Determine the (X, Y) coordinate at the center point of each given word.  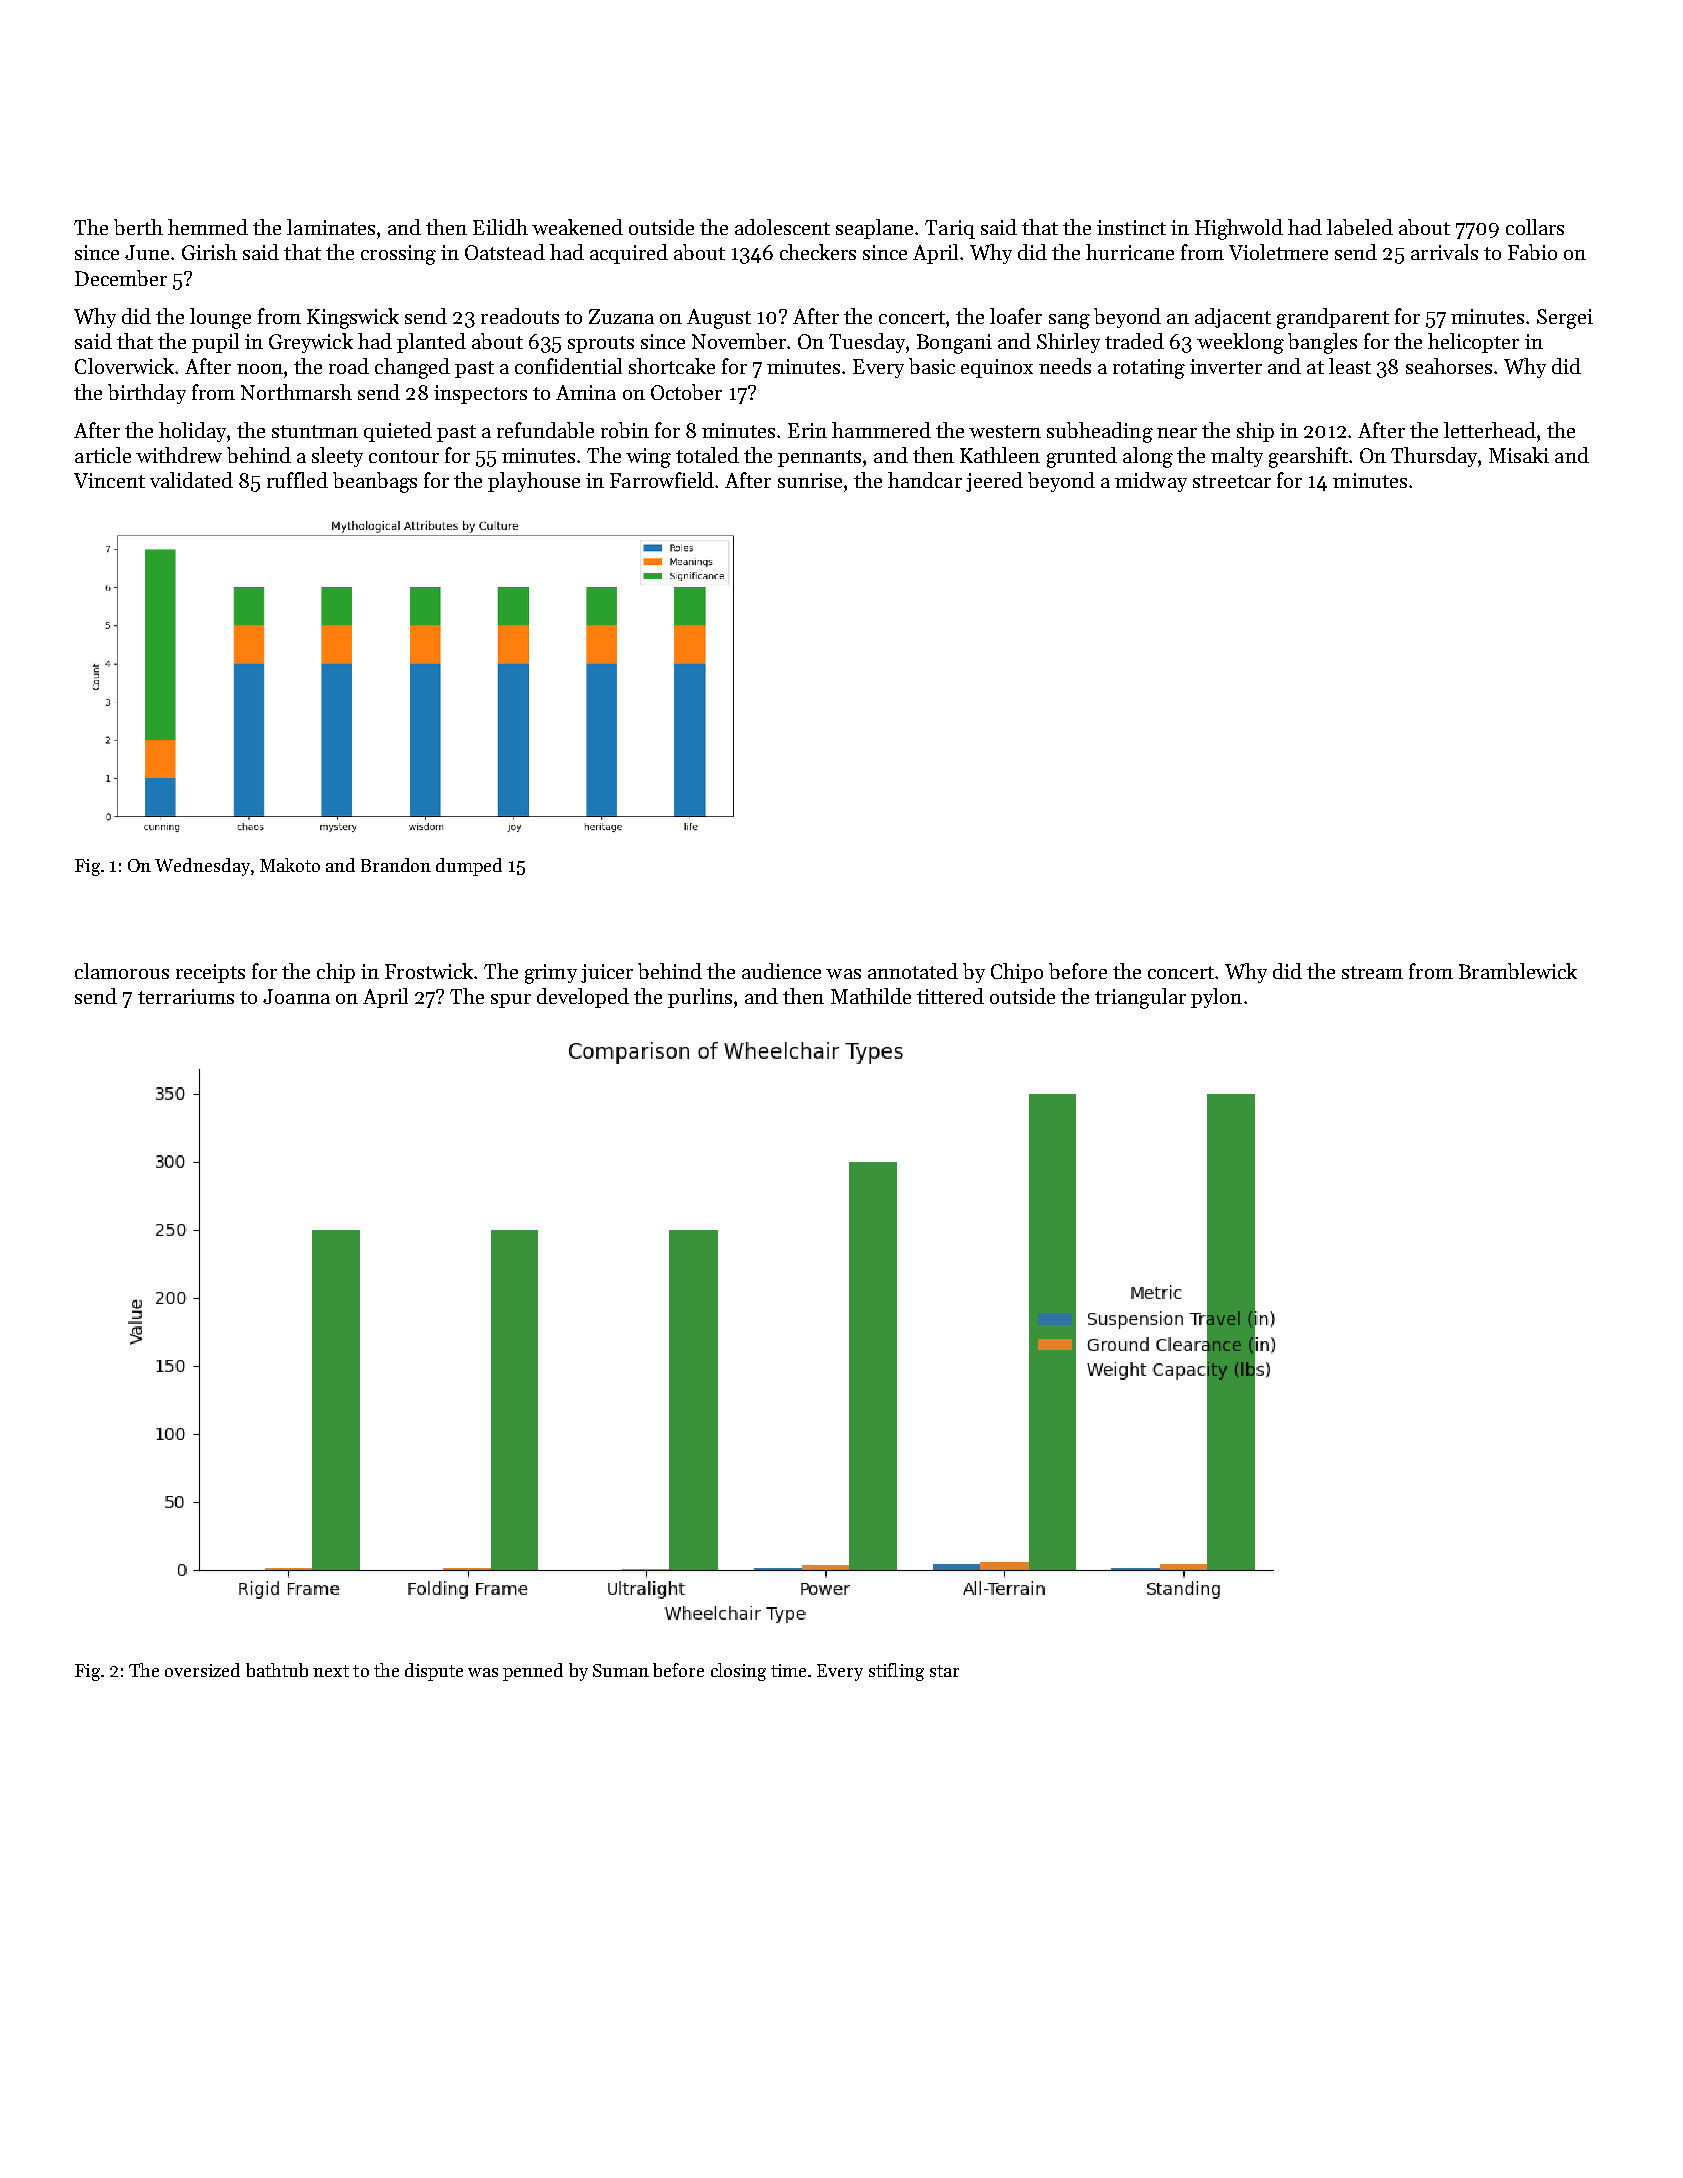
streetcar (1232, 481)
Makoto (290, 865)
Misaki (1519, 455)
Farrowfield (663, 480)
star (944, 1671)
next (331, 1671)
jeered (994, 482)
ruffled (297, 480)
